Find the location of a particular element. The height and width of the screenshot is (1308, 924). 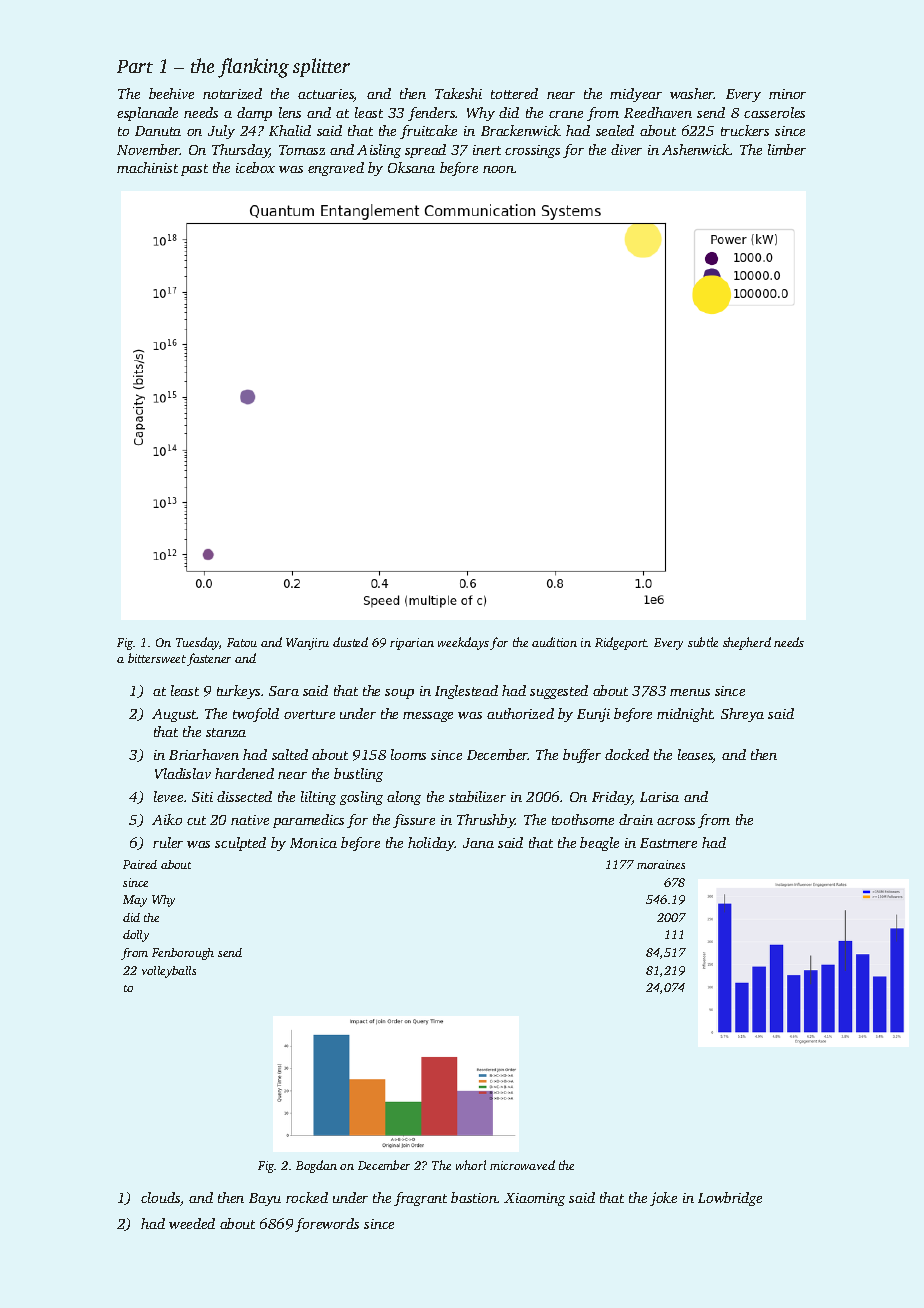

buffer is located at coordinates (582, 756).
